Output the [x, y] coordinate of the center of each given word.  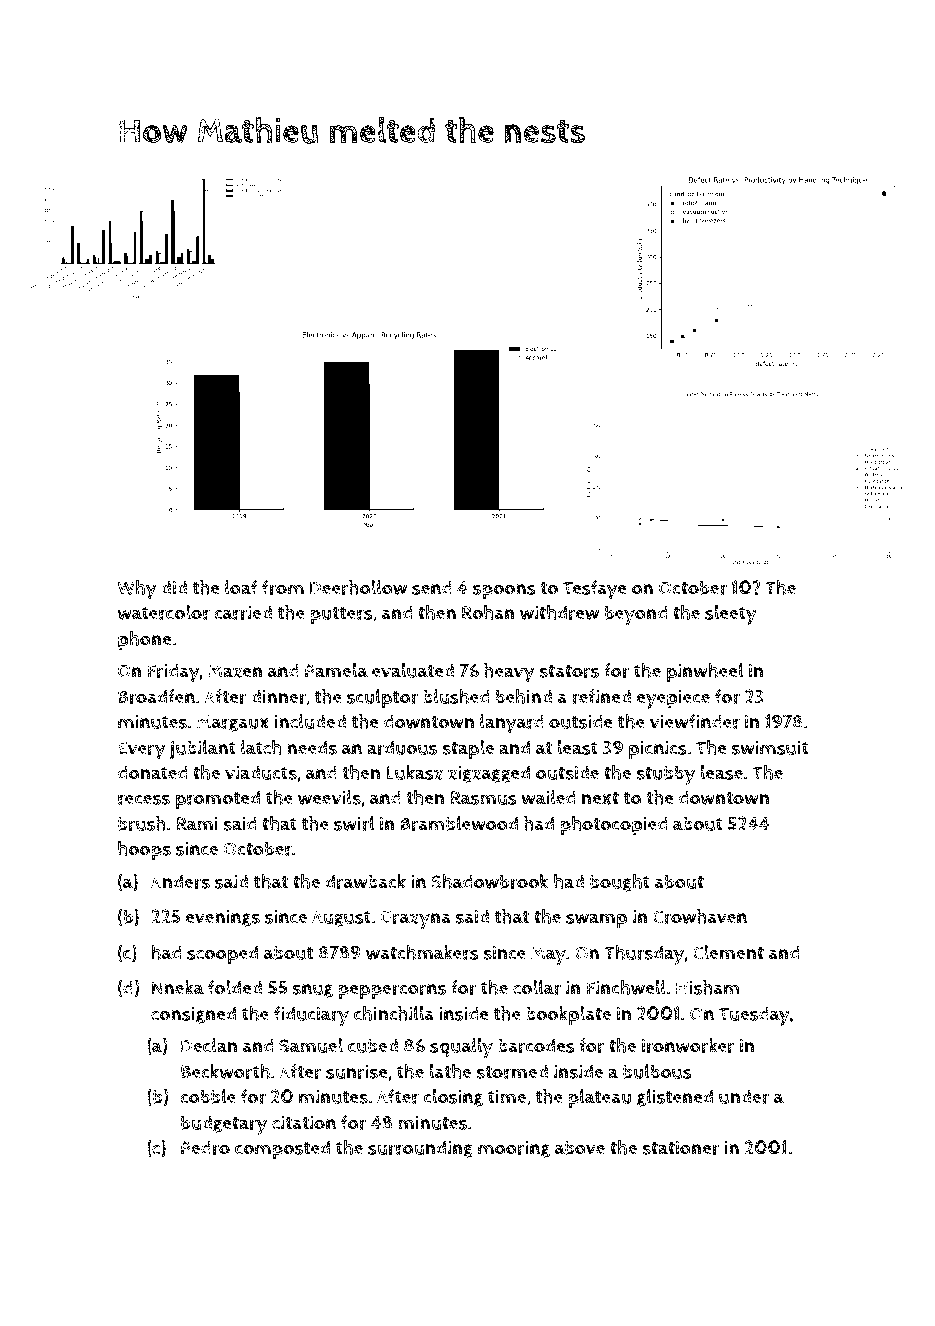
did [174, 587]
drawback [365, 881]
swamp [596, 920]
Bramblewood [459, 823]
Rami [197, 823]
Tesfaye [594, 590]
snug [313, 991]
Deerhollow [358, 587]
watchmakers [422, 952]
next [600, 798]
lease [722, 772]
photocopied [613, 825]
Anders [180, 881]
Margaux [233, 723]
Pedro [205, 1147]
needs [312, 747]
